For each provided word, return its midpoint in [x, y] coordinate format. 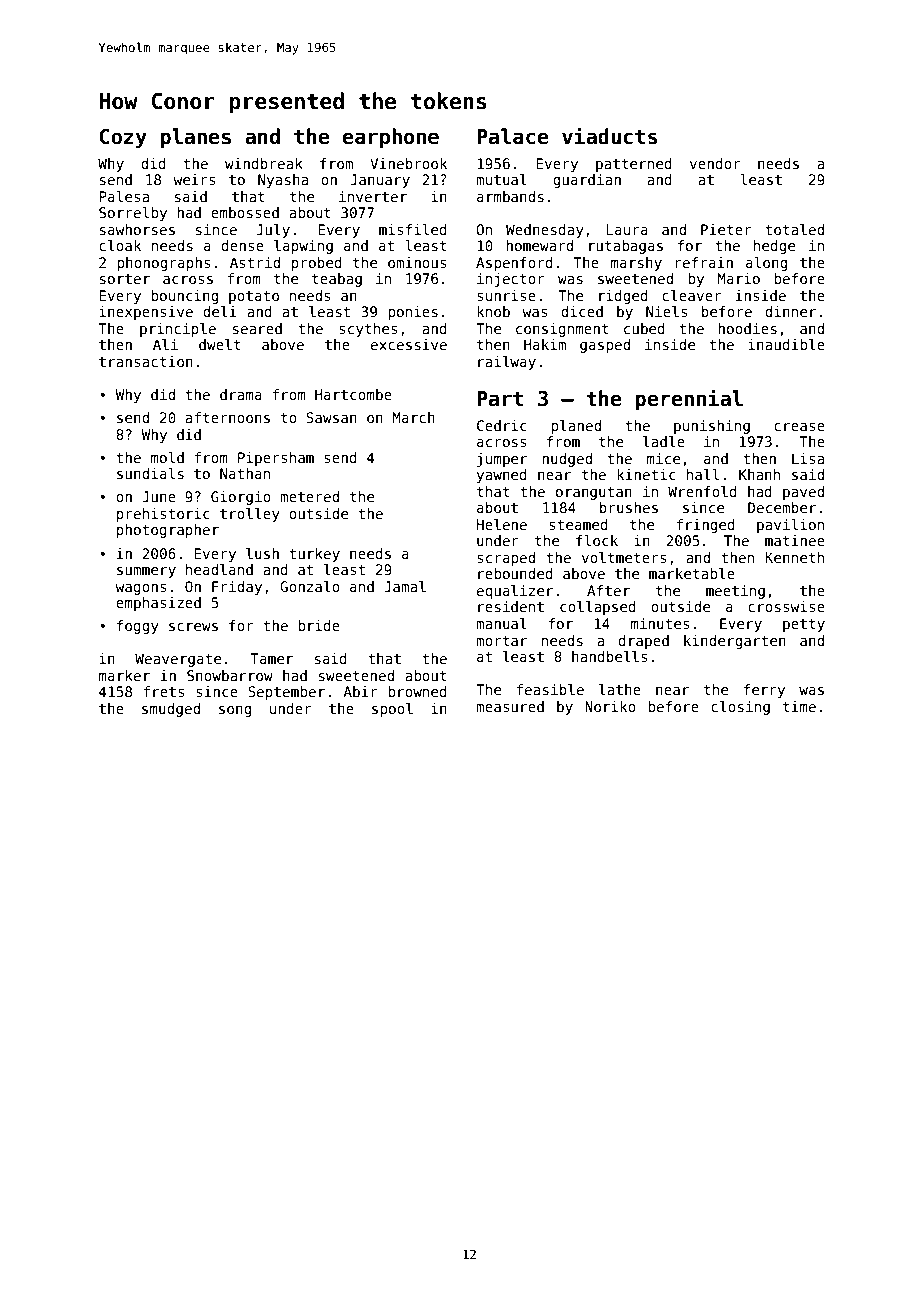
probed [317, 264]
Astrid [255, 262]
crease [799, 427]
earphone [391, 138]
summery [146, 572]
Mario [739, 278]
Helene [502, 524]
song [235, 711]
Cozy [123, 138]
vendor [715, 163]
